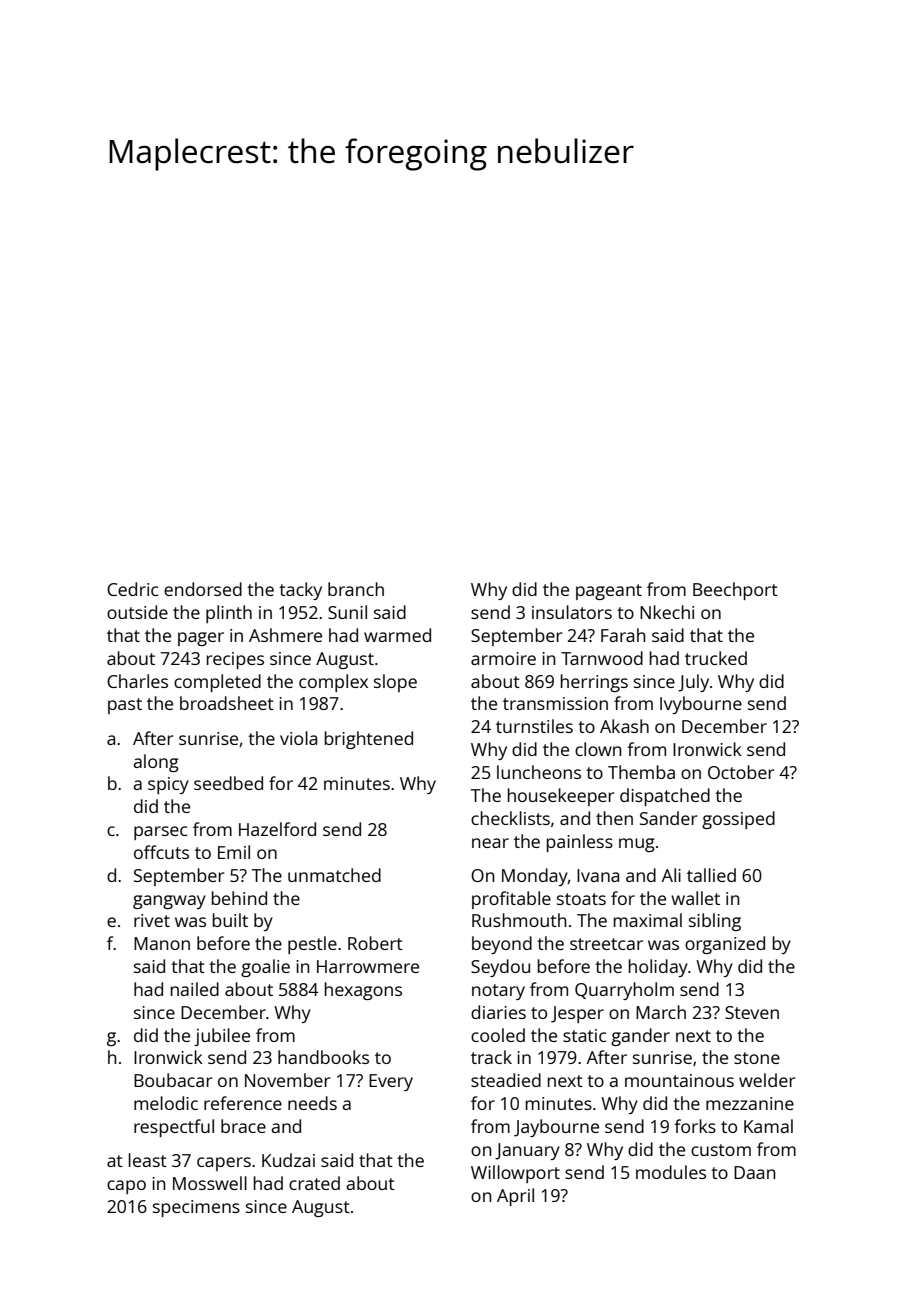 The image size is (908, 1316). I want to click on Jaybourne, so click(556, 1128).
